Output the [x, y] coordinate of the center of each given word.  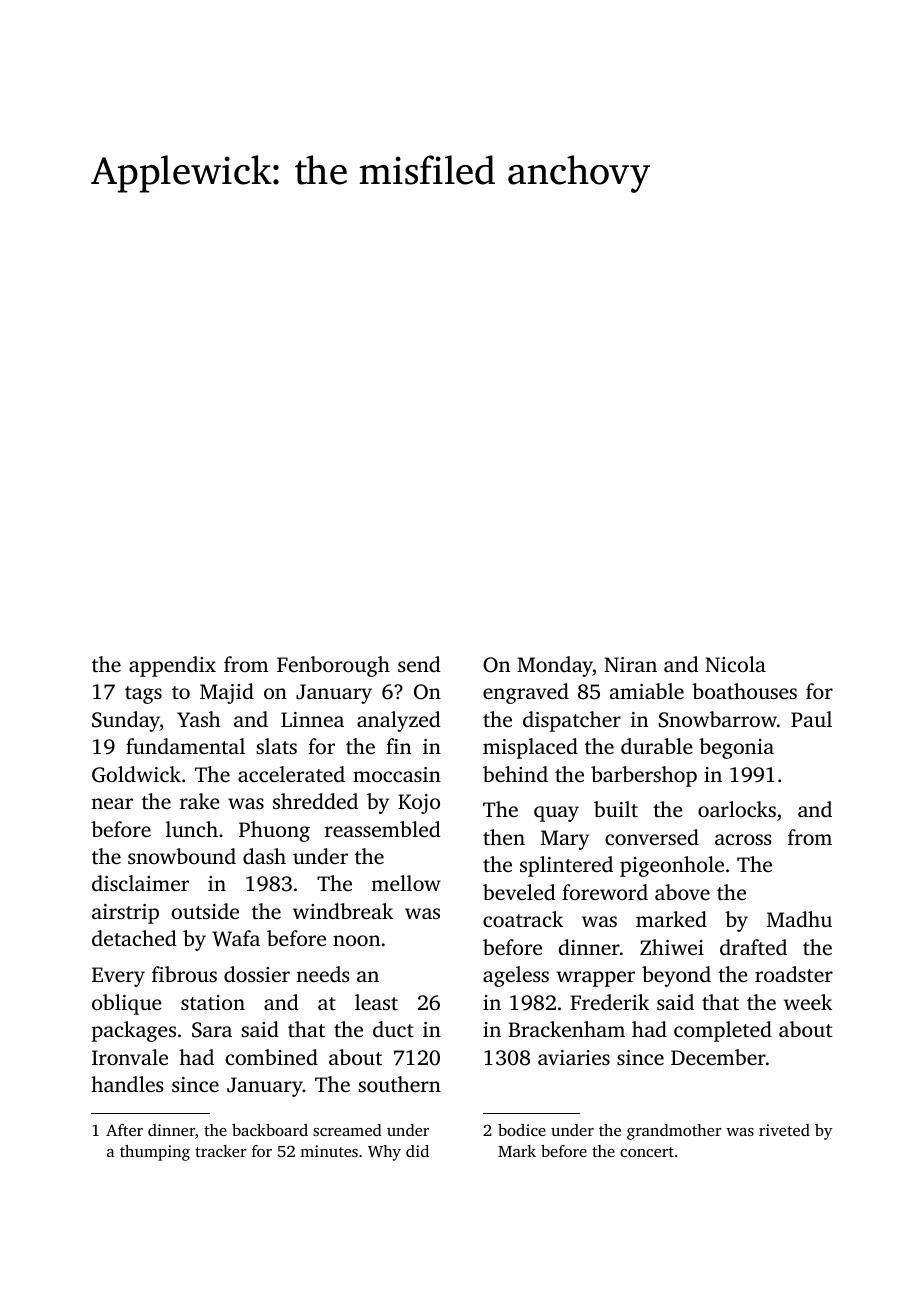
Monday [555, 666]
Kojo [419, 804]
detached [134, 938]
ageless [516, 976]
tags [143, 695]
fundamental [185, 746]
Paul [811, 719]
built [616, 809]
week [808, 1002]
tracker [221, 1151]
